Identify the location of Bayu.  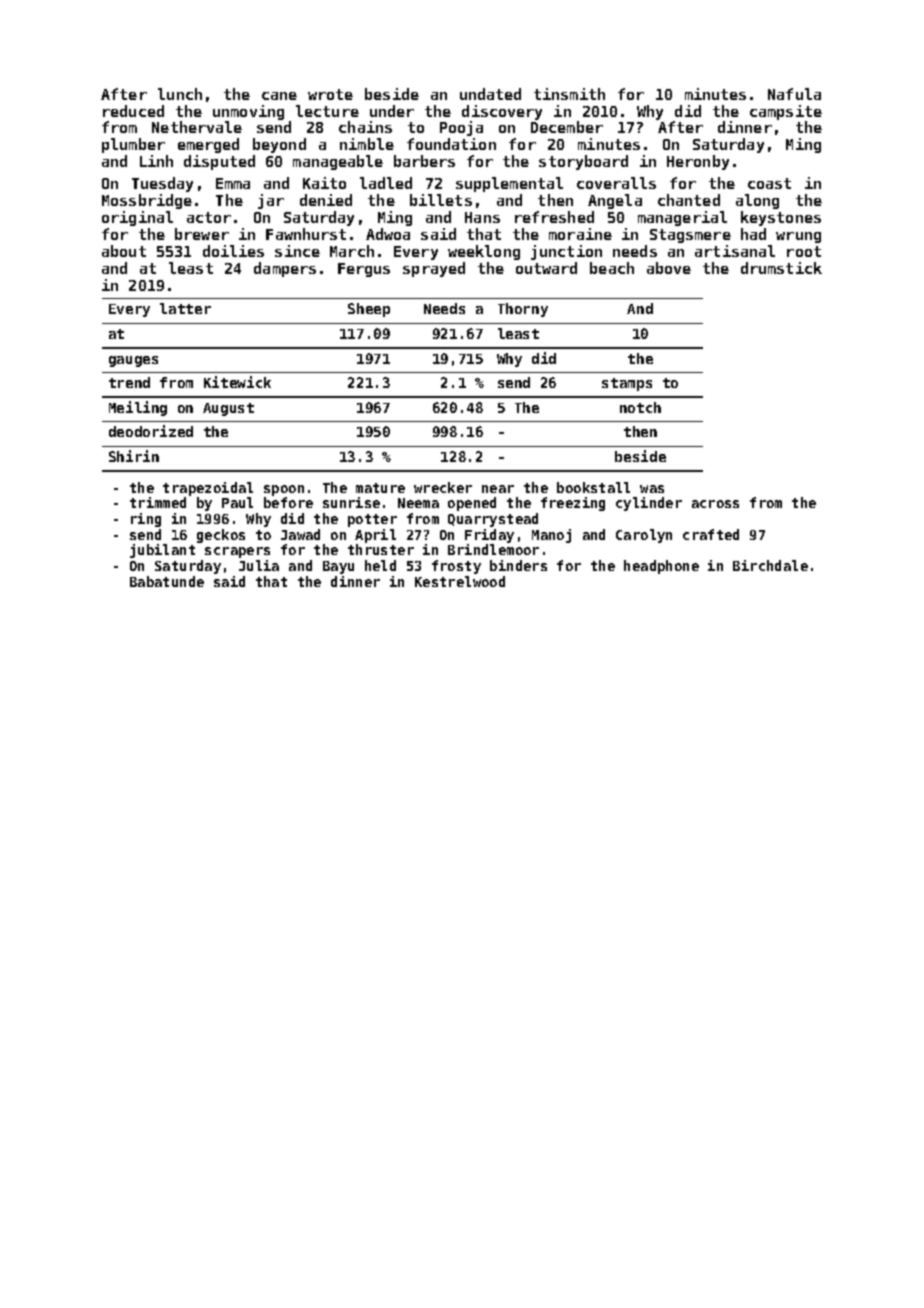
(338, 567).
